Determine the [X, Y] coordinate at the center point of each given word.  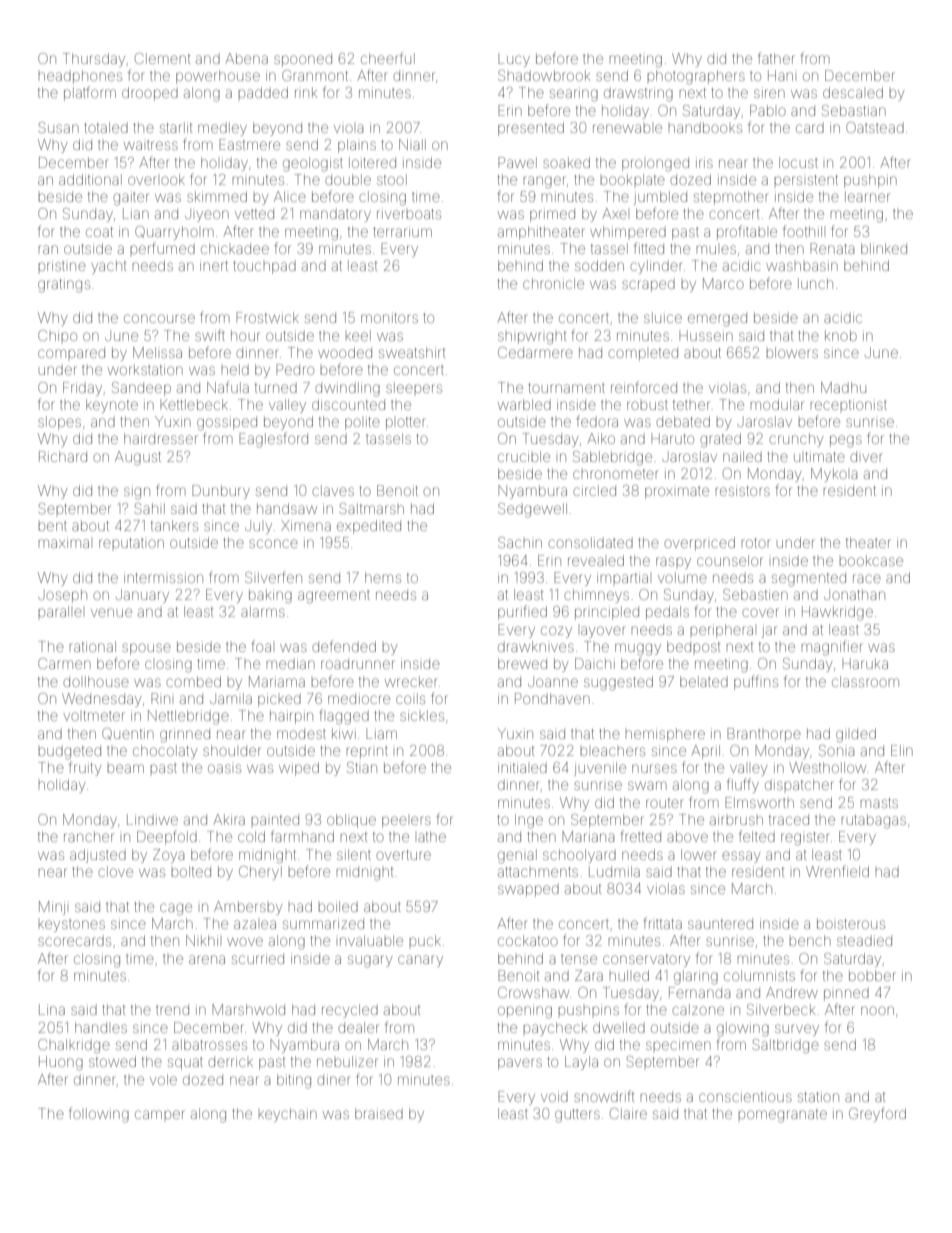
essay [741, 857]
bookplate [632, 179]
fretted [640, 836]
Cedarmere [535, 352]
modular [777, 404]
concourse [159, 318]
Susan [59, 127]
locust [798, 162]
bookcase [871, 560]
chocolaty [165, 752]
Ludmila [614, 871]
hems [383, 577]
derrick [230, 1061]
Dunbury [221, 492]
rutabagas [873, 821]
